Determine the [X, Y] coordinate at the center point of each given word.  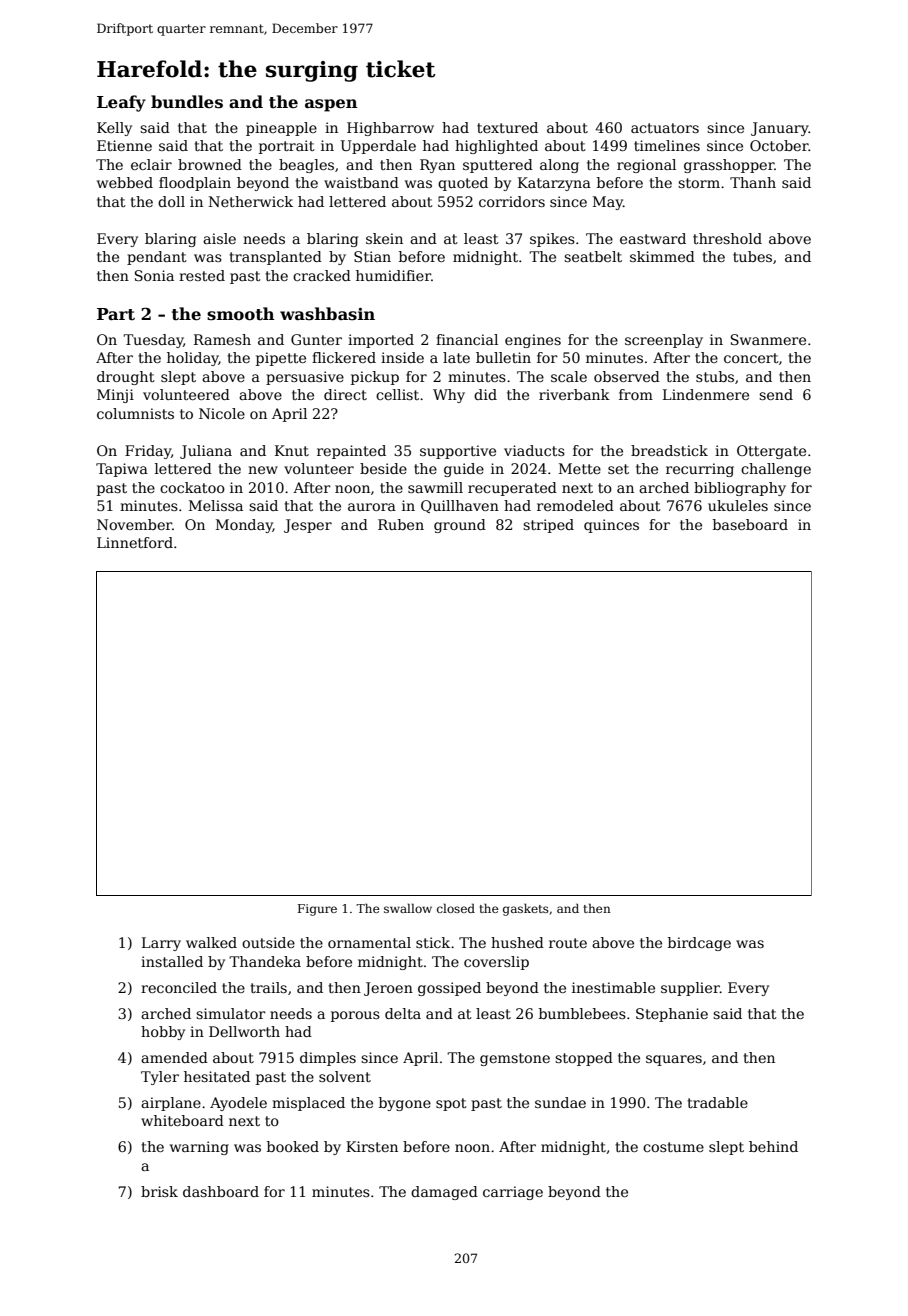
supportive [458, 452]
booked [293, 1146]
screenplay [664, 341]
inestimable [613, 987]
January [780, 129]
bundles [187, 102]
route [568, 943]
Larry [161, 944]
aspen [331, 105]
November [134, 524]
